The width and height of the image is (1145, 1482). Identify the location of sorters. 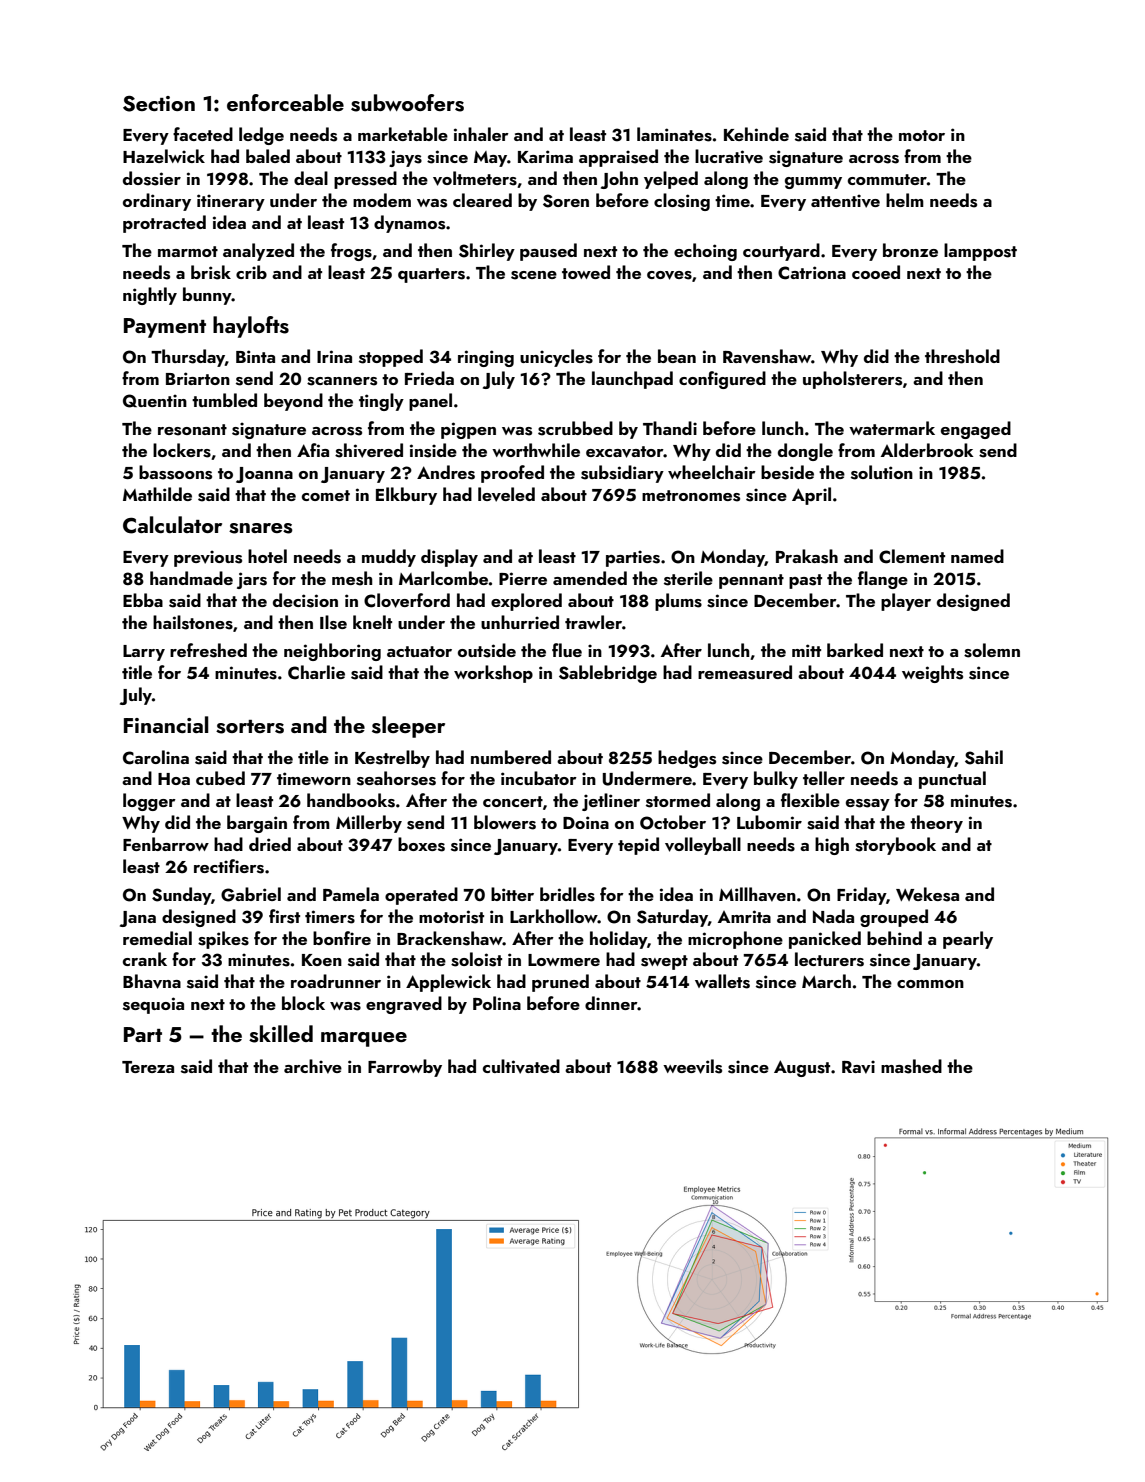
(250, 727).
